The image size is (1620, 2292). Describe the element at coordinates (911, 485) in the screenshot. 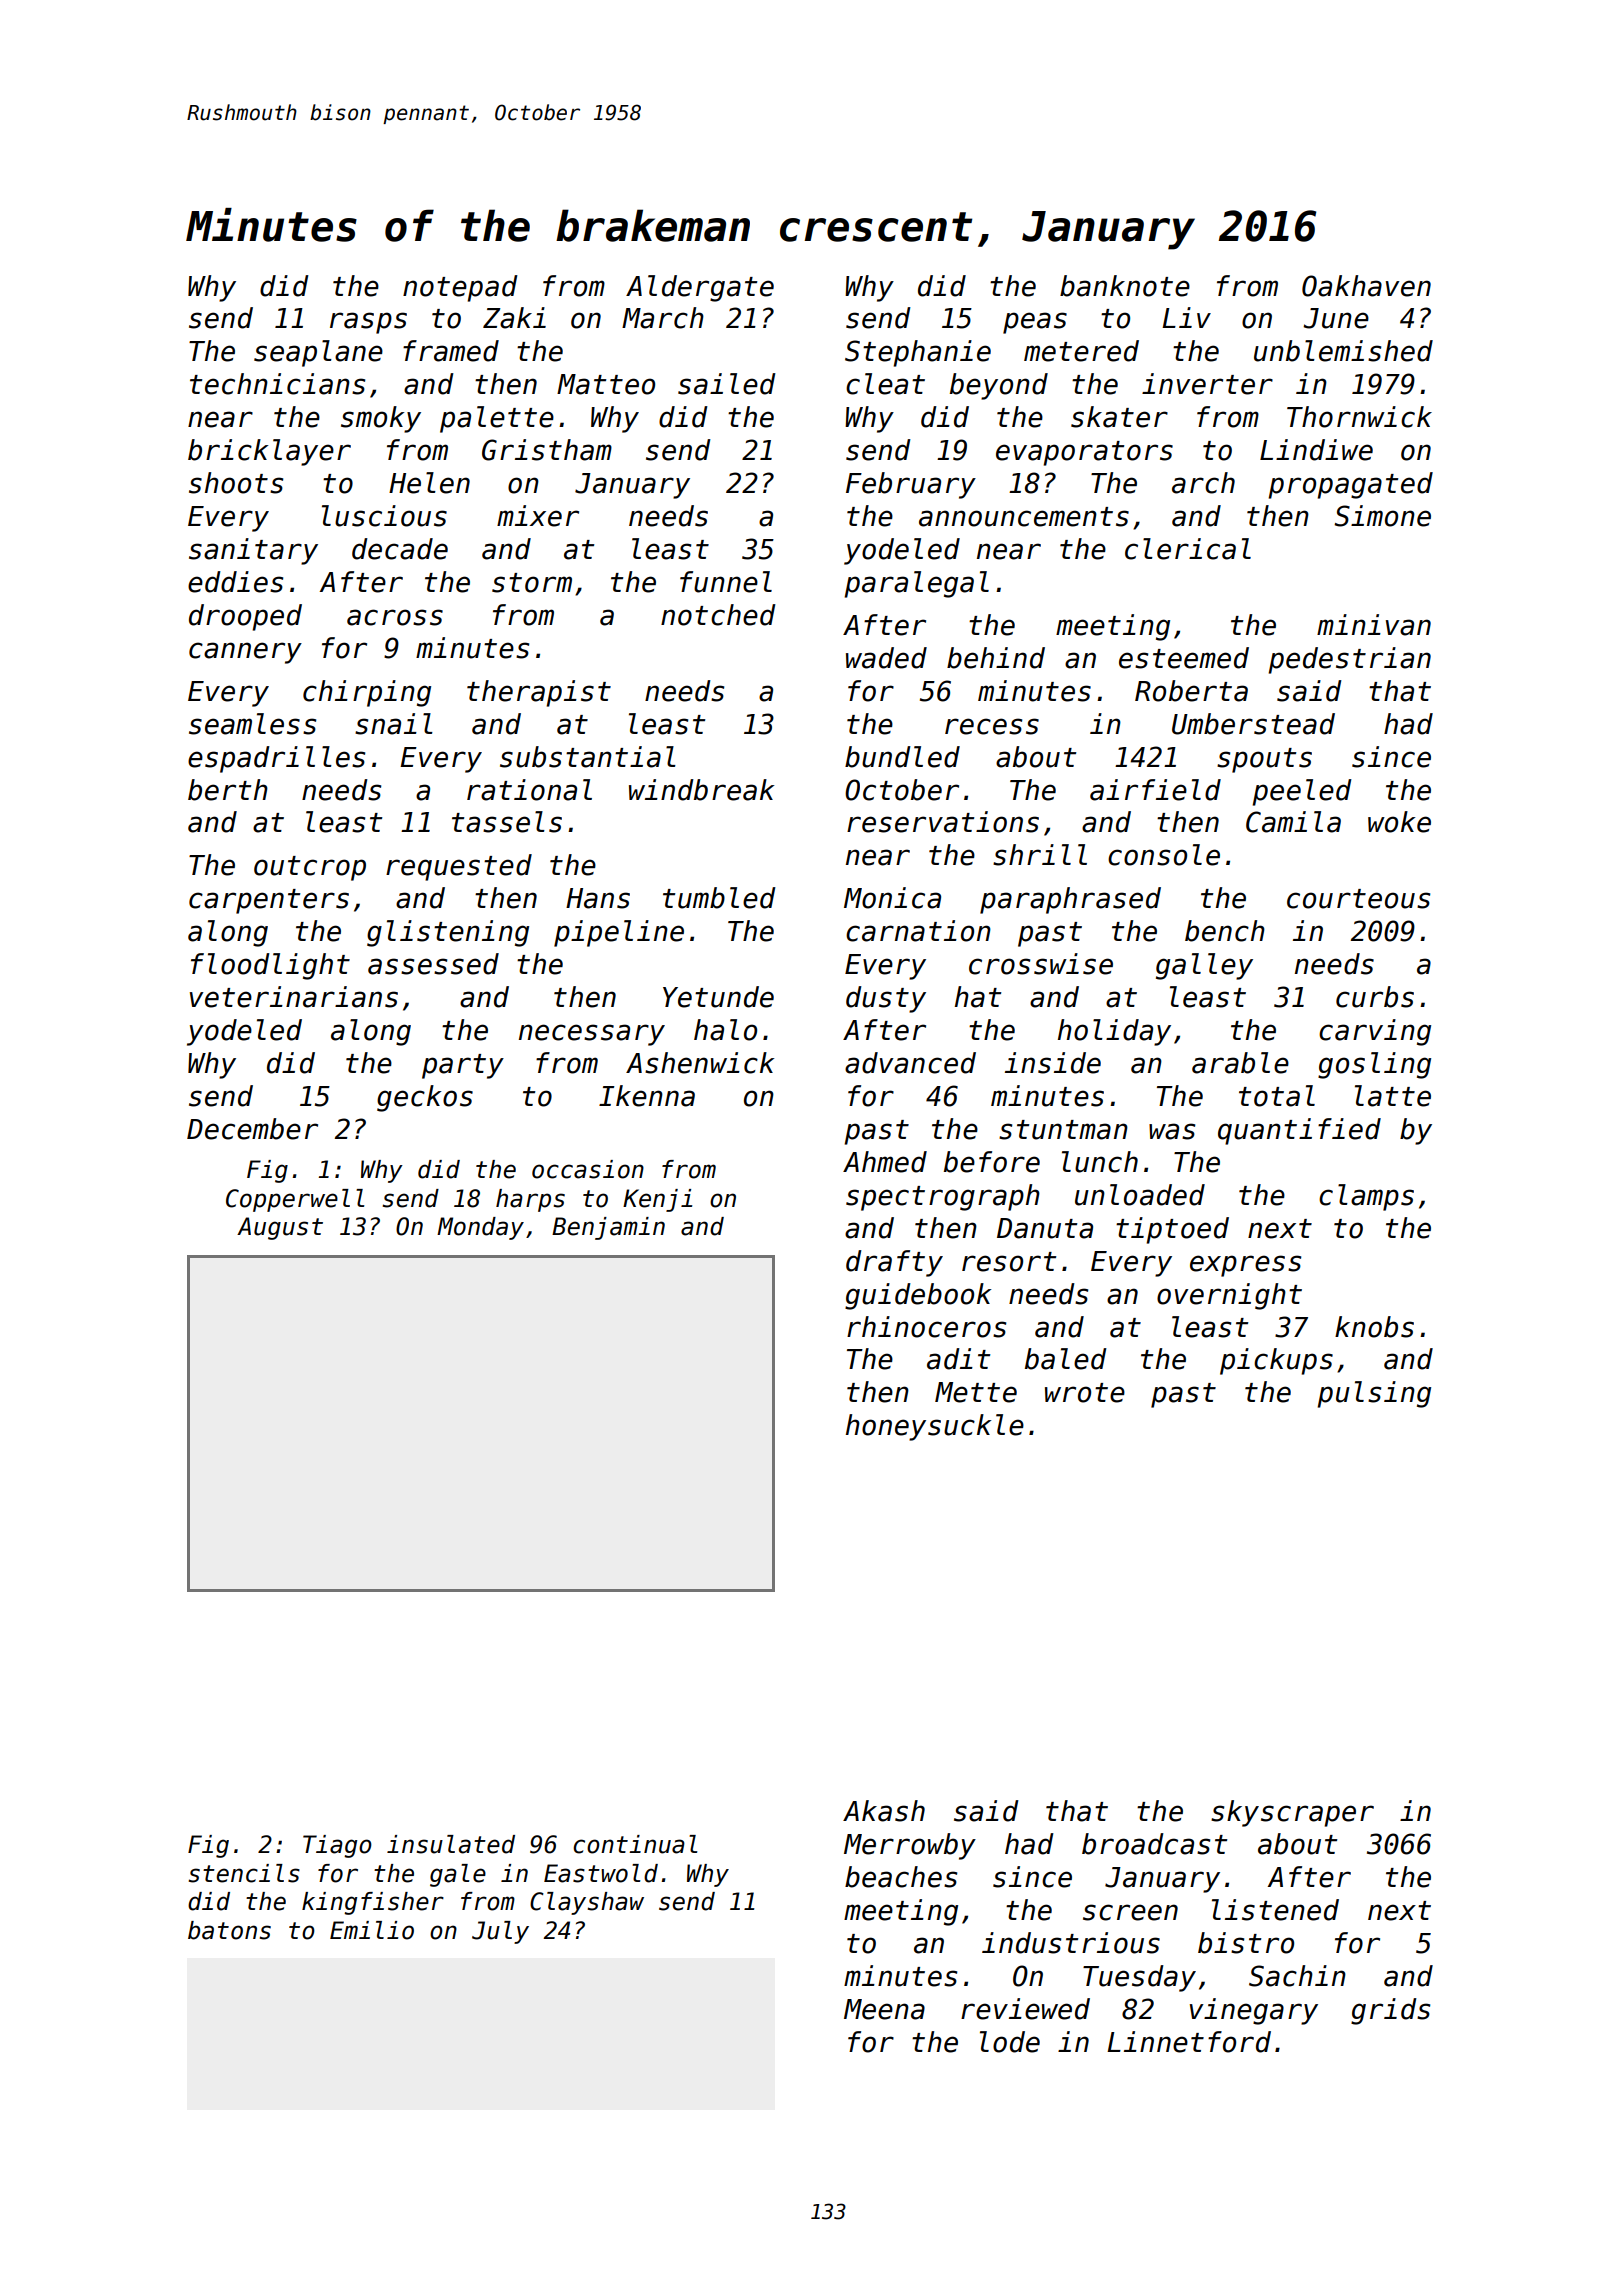

I see `February` at that location.
